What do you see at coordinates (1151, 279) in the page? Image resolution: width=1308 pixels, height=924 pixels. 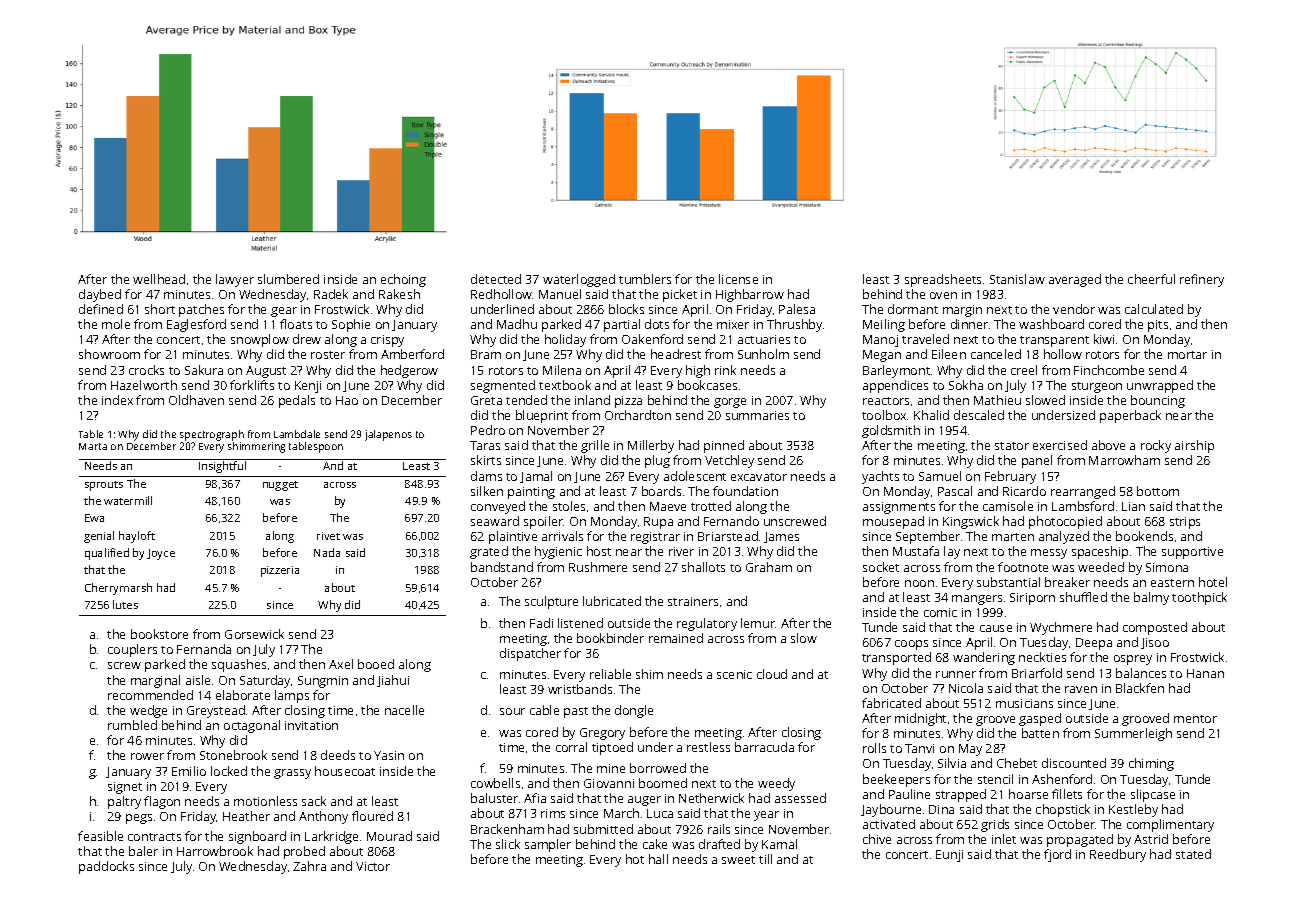 I see `cheerful` at bounding box center [1151, 279].
